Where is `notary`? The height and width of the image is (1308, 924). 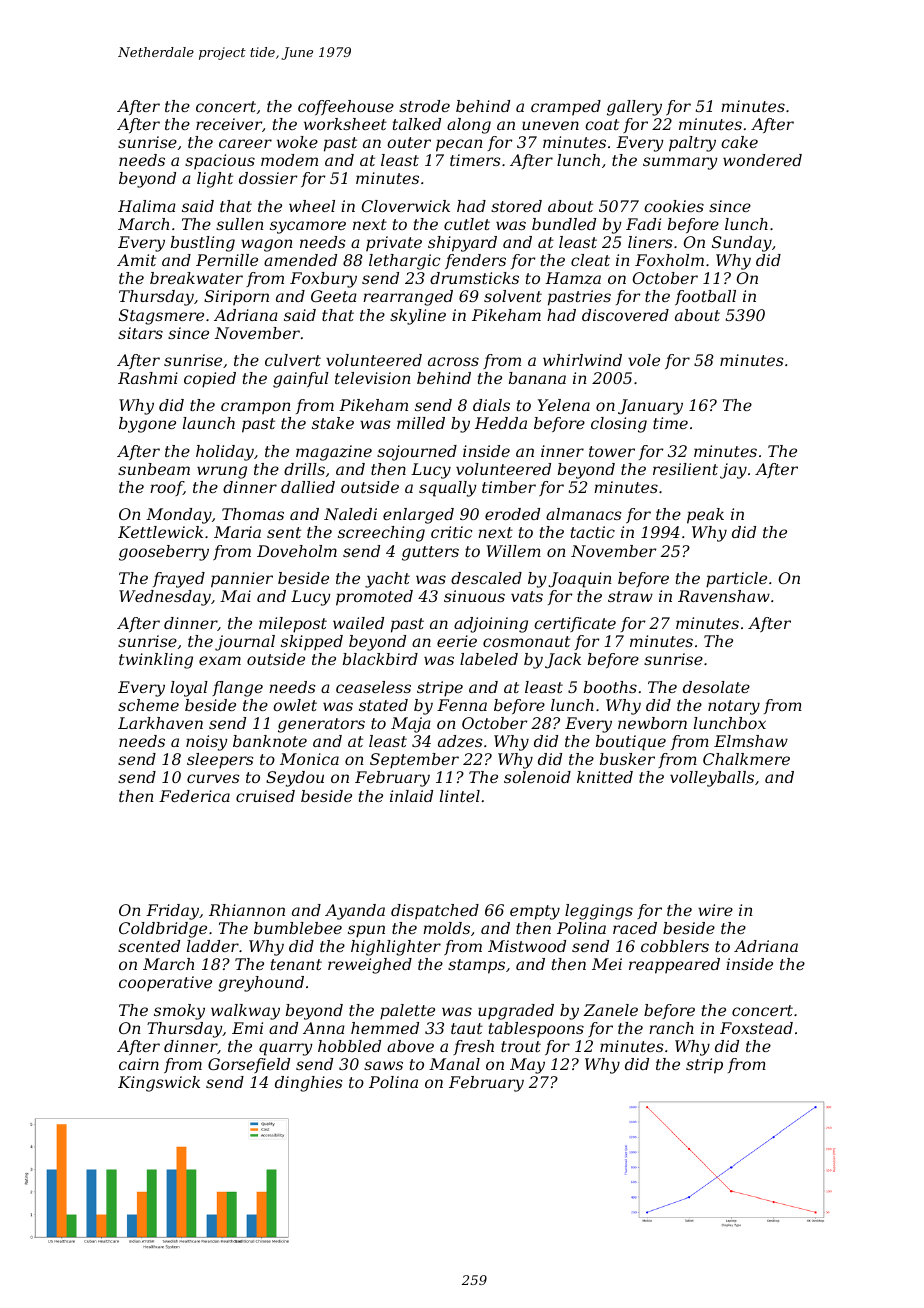
notary is located at coordinates (734, 707).
